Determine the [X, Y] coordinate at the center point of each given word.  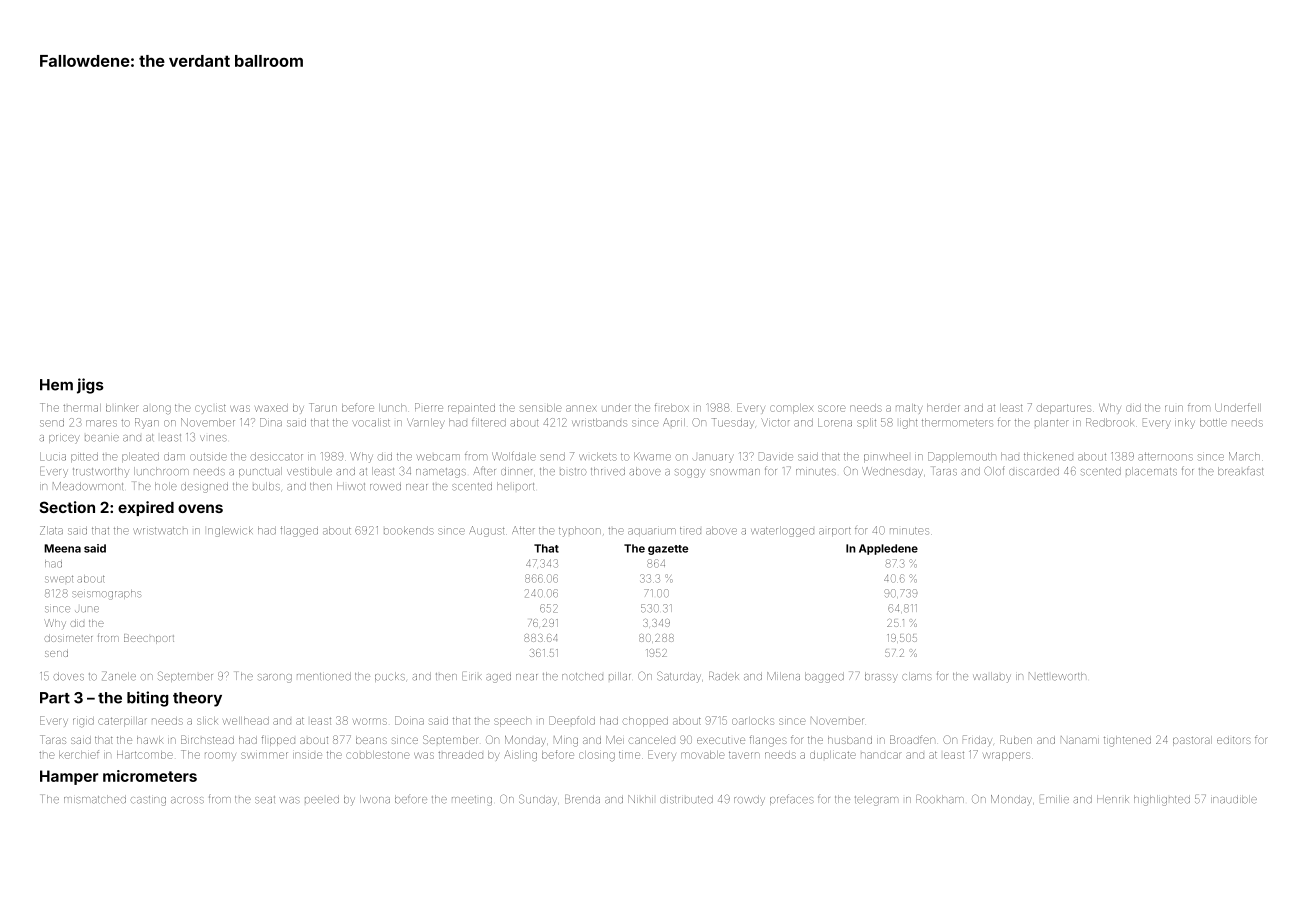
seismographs [106, 595]
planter [1052, 422]
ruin [1174, 408]
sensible [541, 408]
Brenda [582, 799]
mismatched [95, 799]
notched [582, 676]
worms [370, 721]
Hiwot [351, 486]
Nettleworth [1057, 676]
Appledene [888, 549]
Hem [56, 385]
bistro [573, 472]
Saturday [679, 677]
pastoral [1192, 741]
